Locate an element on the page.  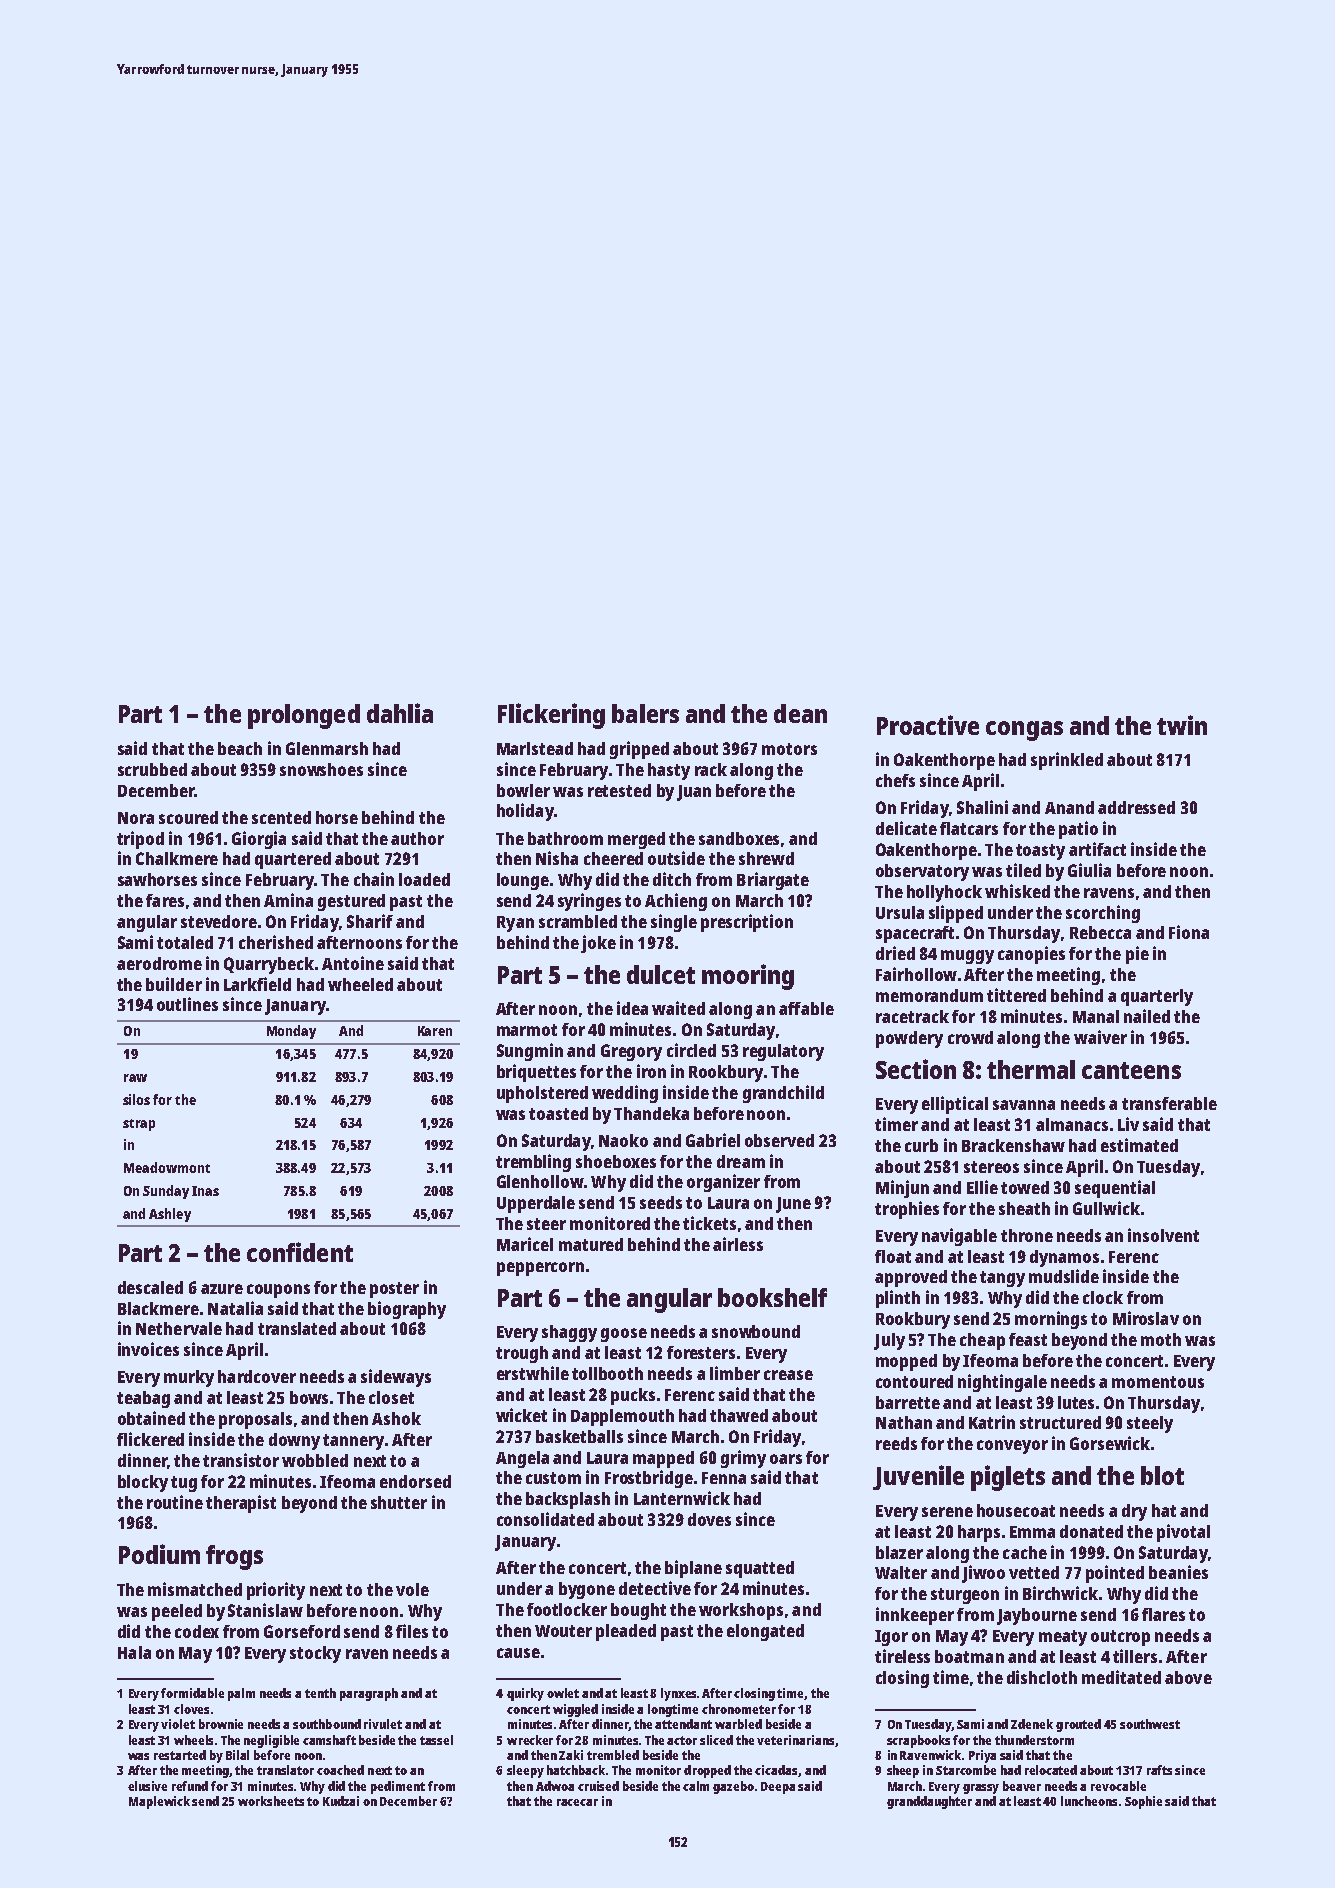
congas is located at coordinates (1024, 731).
